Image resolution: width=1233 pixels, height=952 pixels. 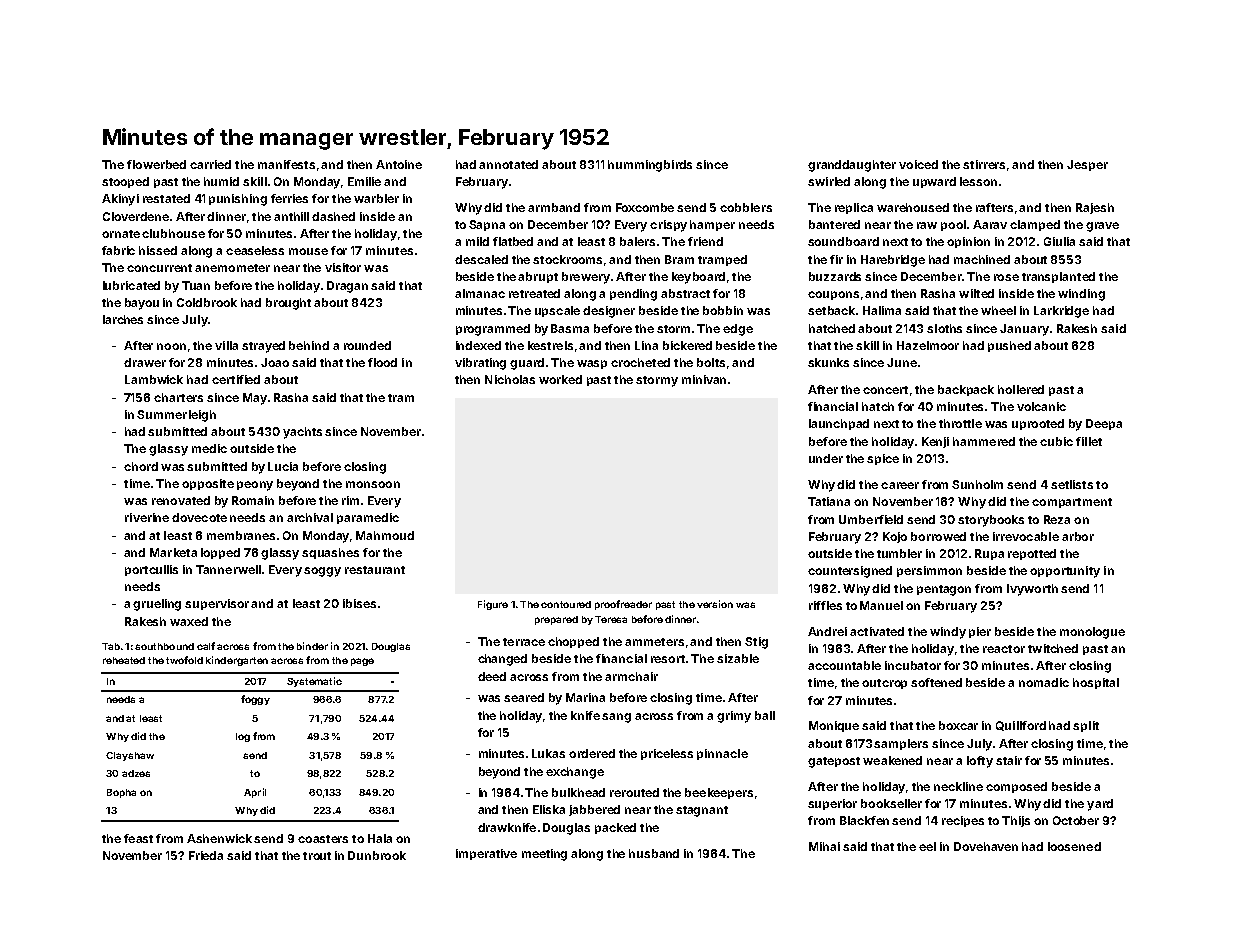 What do you see at coordinates (347, 287) in the screenshot?
I see `Dragan` at bounding box center [347, 287].
